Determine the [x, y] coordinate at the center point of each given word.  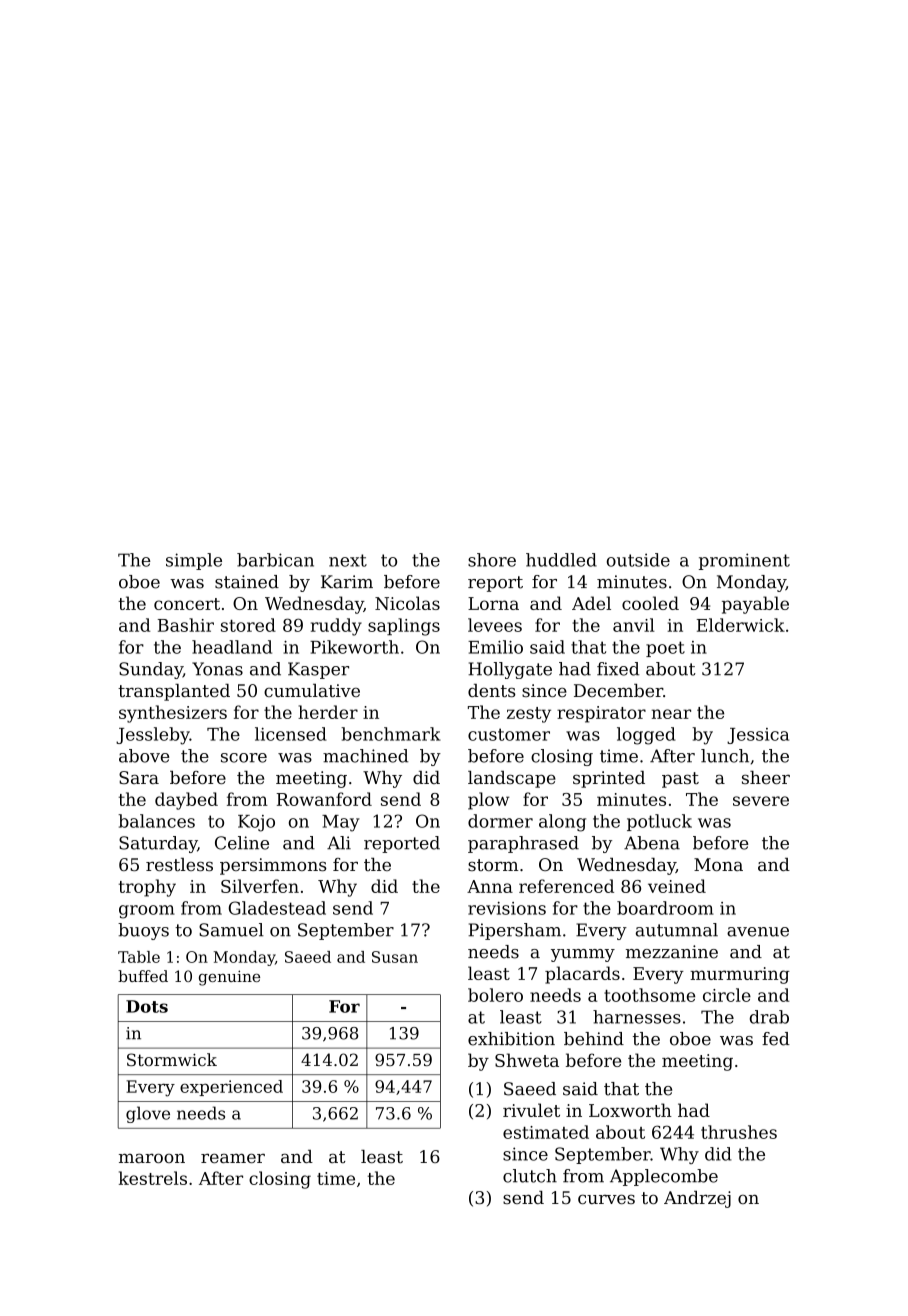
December [618, 690]
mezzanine [672, 952]
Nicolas [407, 603]
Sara [139, 777]
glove [148, 1114]
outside [638, 560]
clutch [530, 1176]
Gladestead [277, 908]
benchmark [391, 734]
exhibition [511, 1039]
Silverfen [260, 886]
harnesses [637, 1017]
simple [194, 561]
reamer [233, 1158]
